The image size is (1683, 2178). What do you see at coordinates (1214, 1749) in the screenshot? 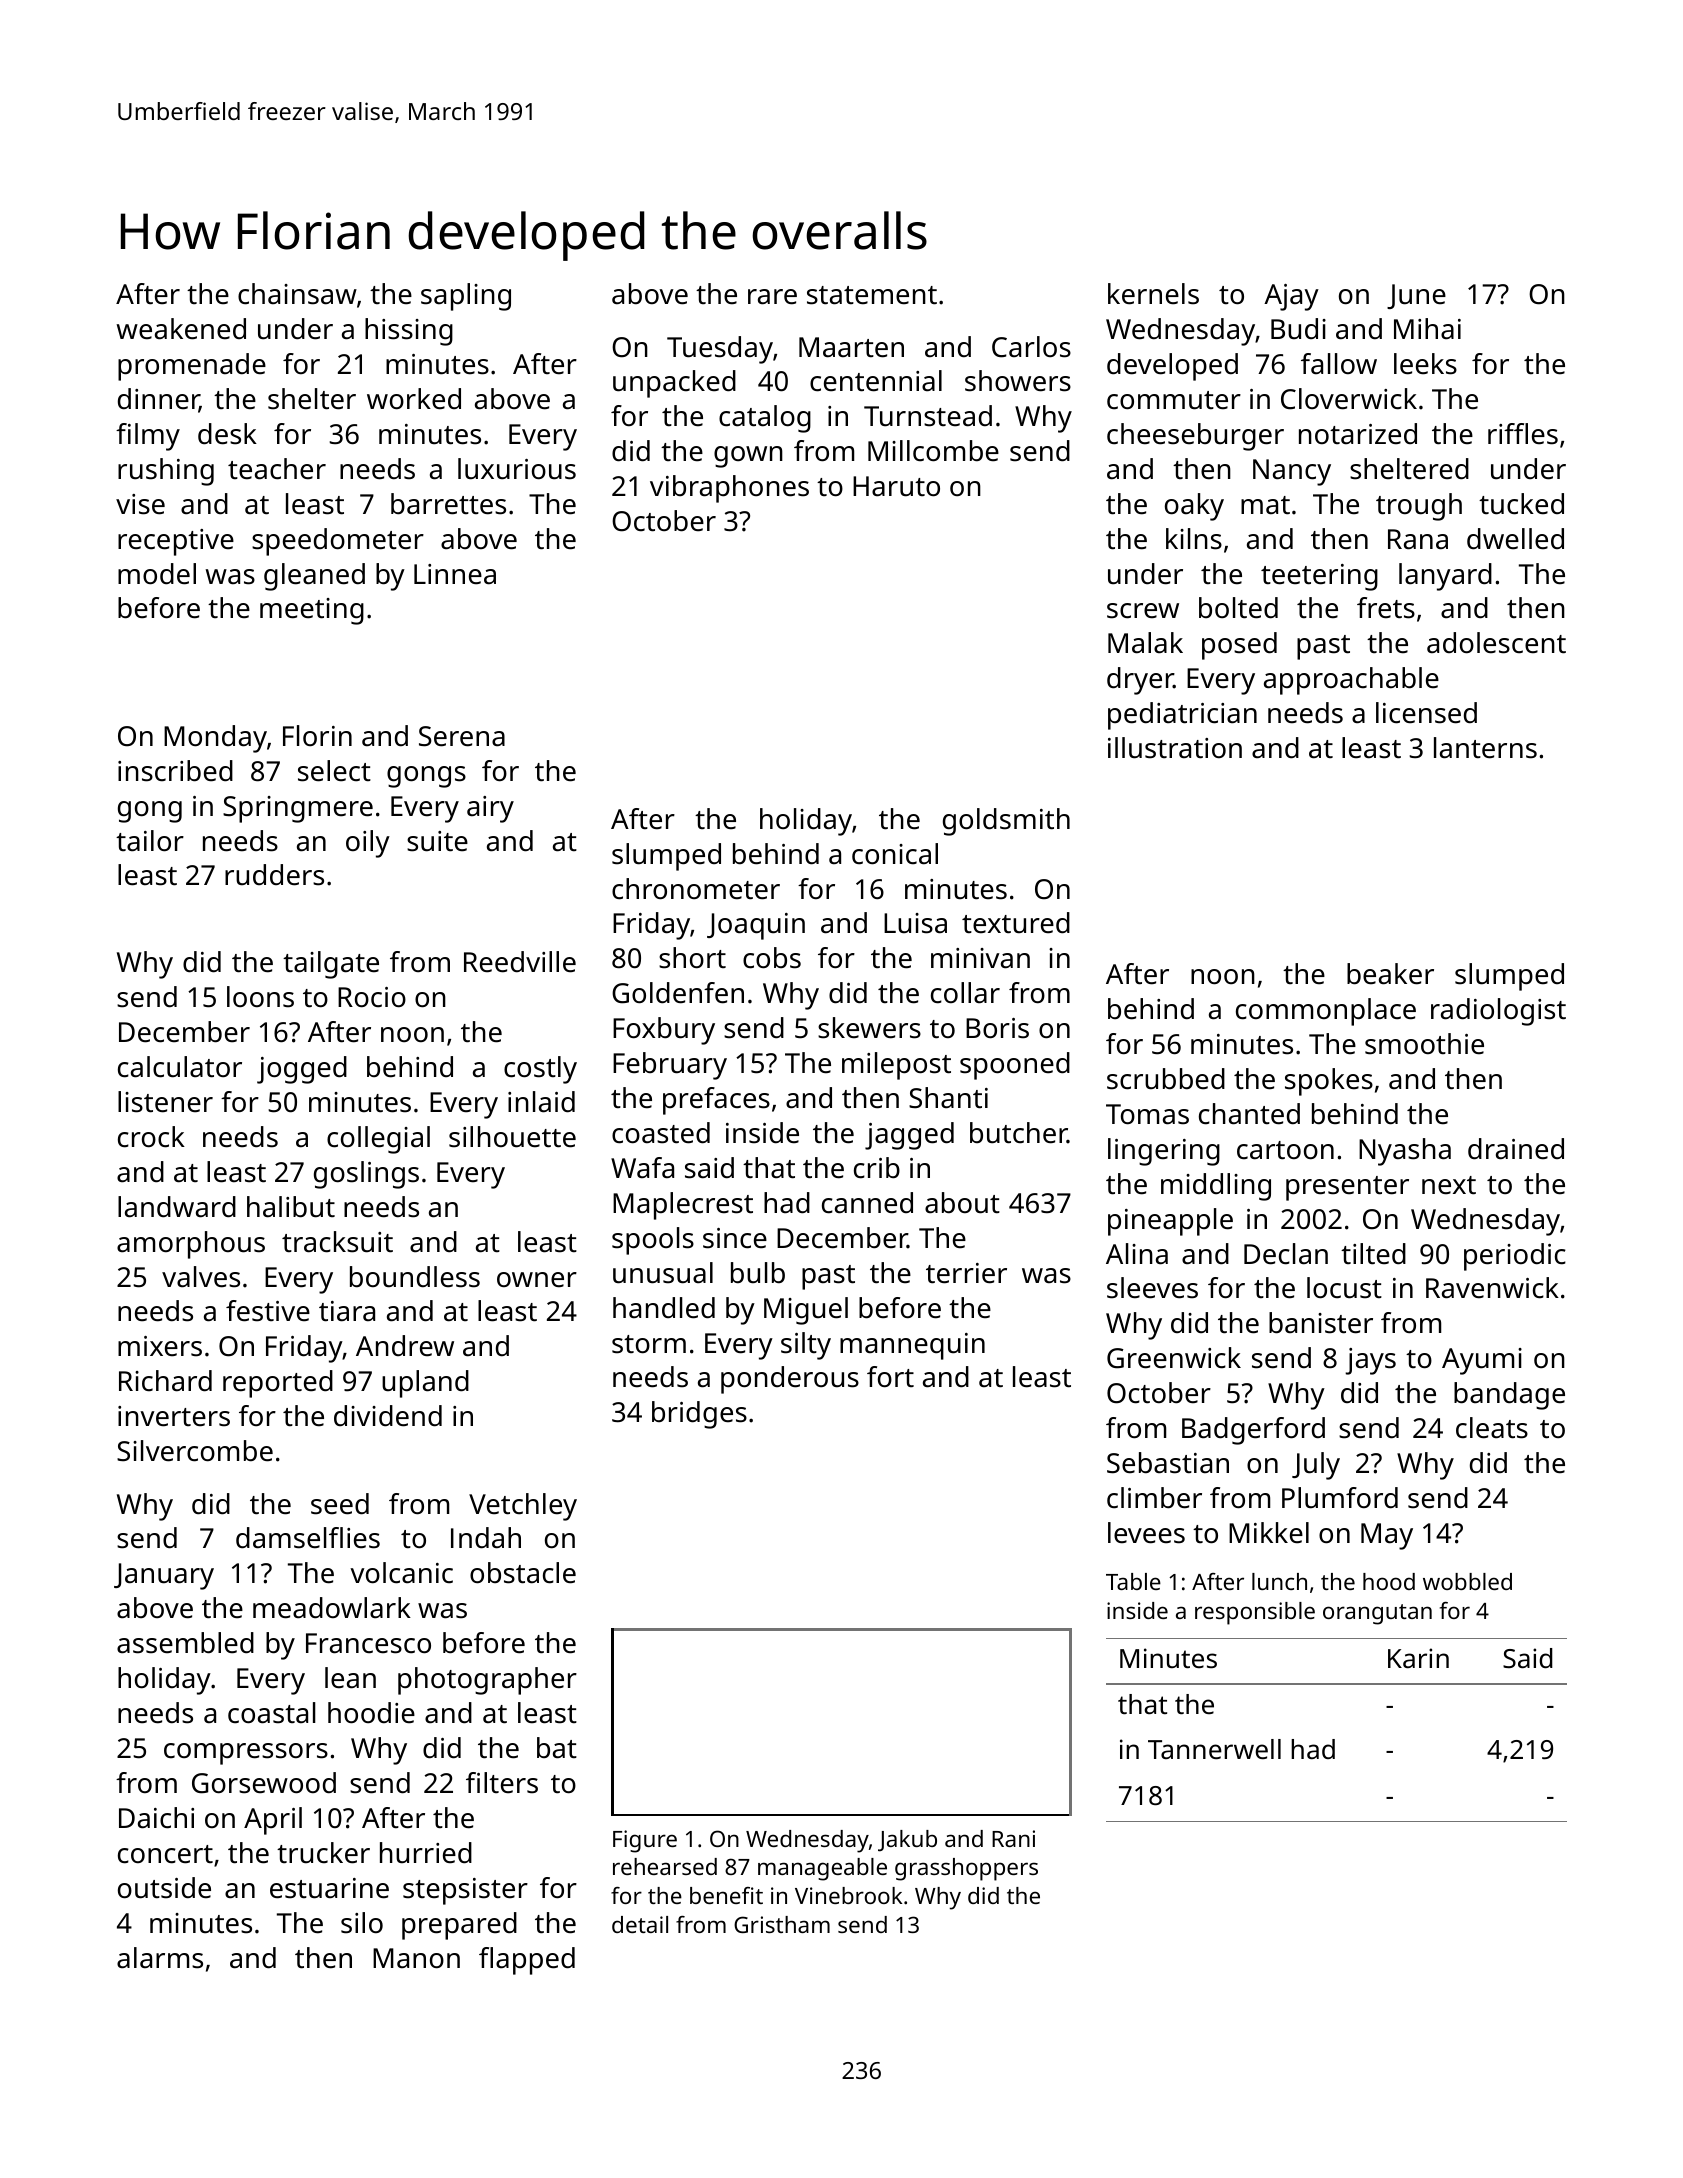
I see `Tannerwell` at bounding box center [1214, 1749].
